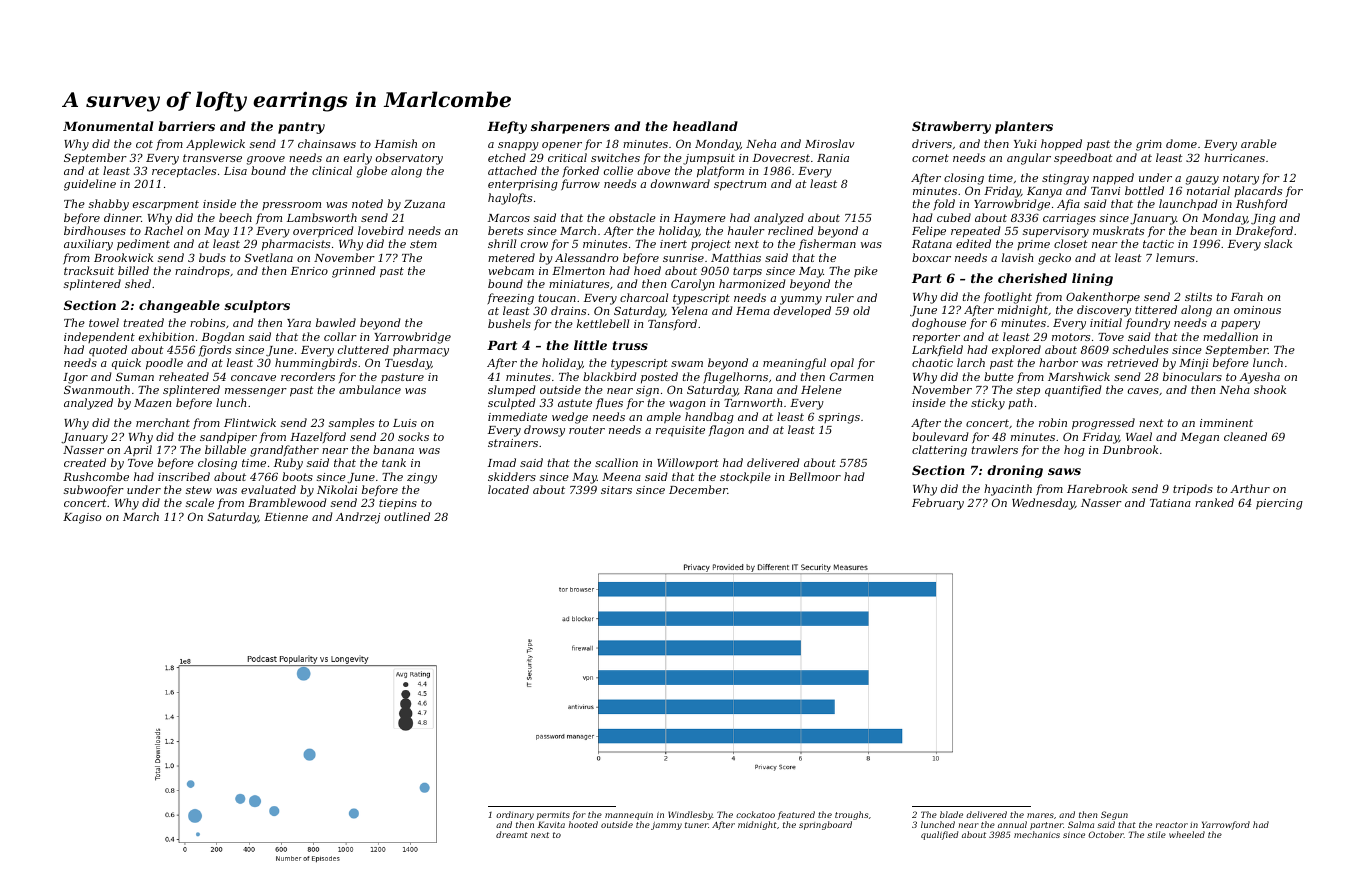 The width and height of the screenshot is (1372, 887). I want to click on pantry, so click(301, 128).
